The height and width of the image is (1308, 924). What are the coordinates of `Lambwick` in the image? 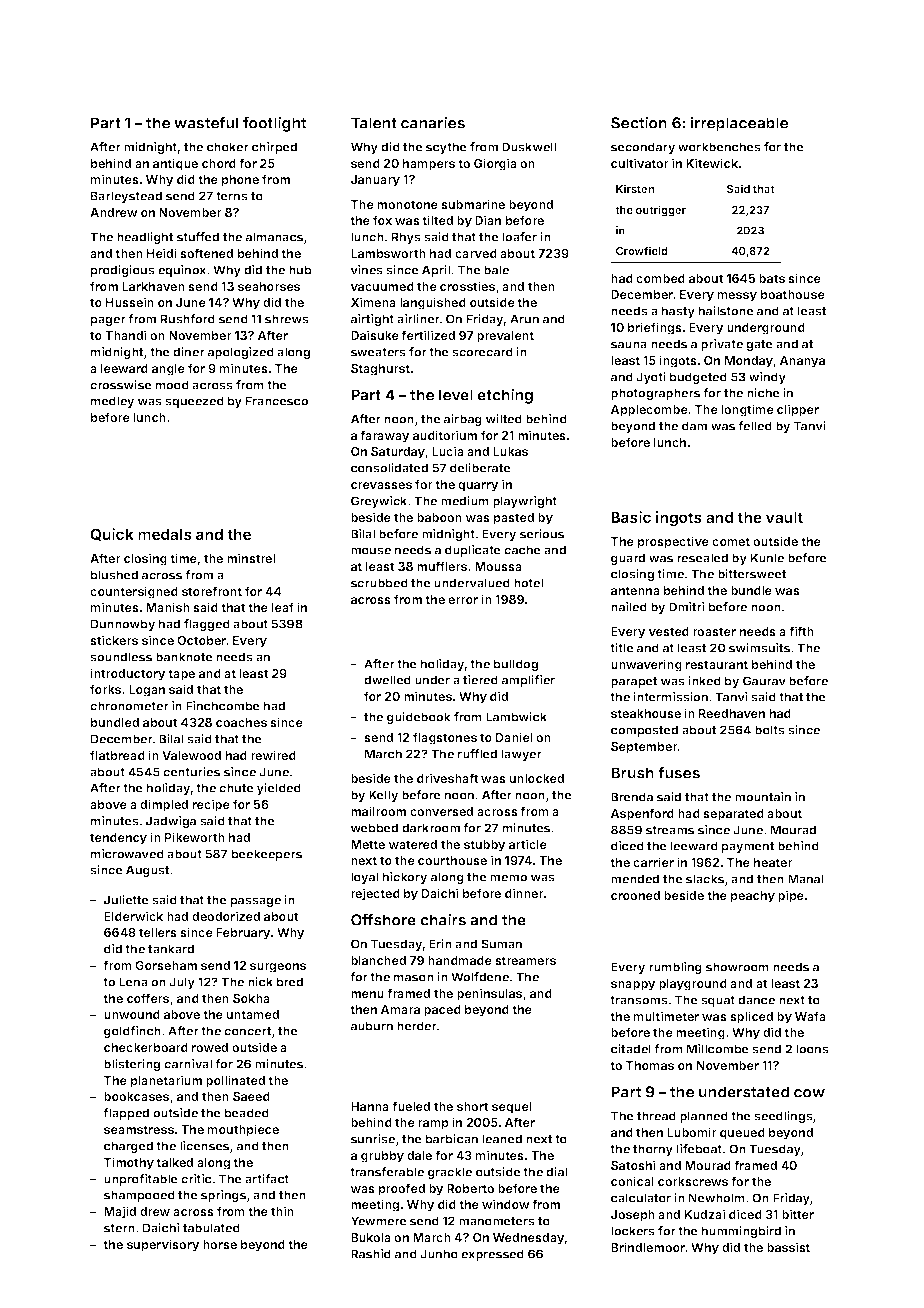 It's located at (516, 717).
